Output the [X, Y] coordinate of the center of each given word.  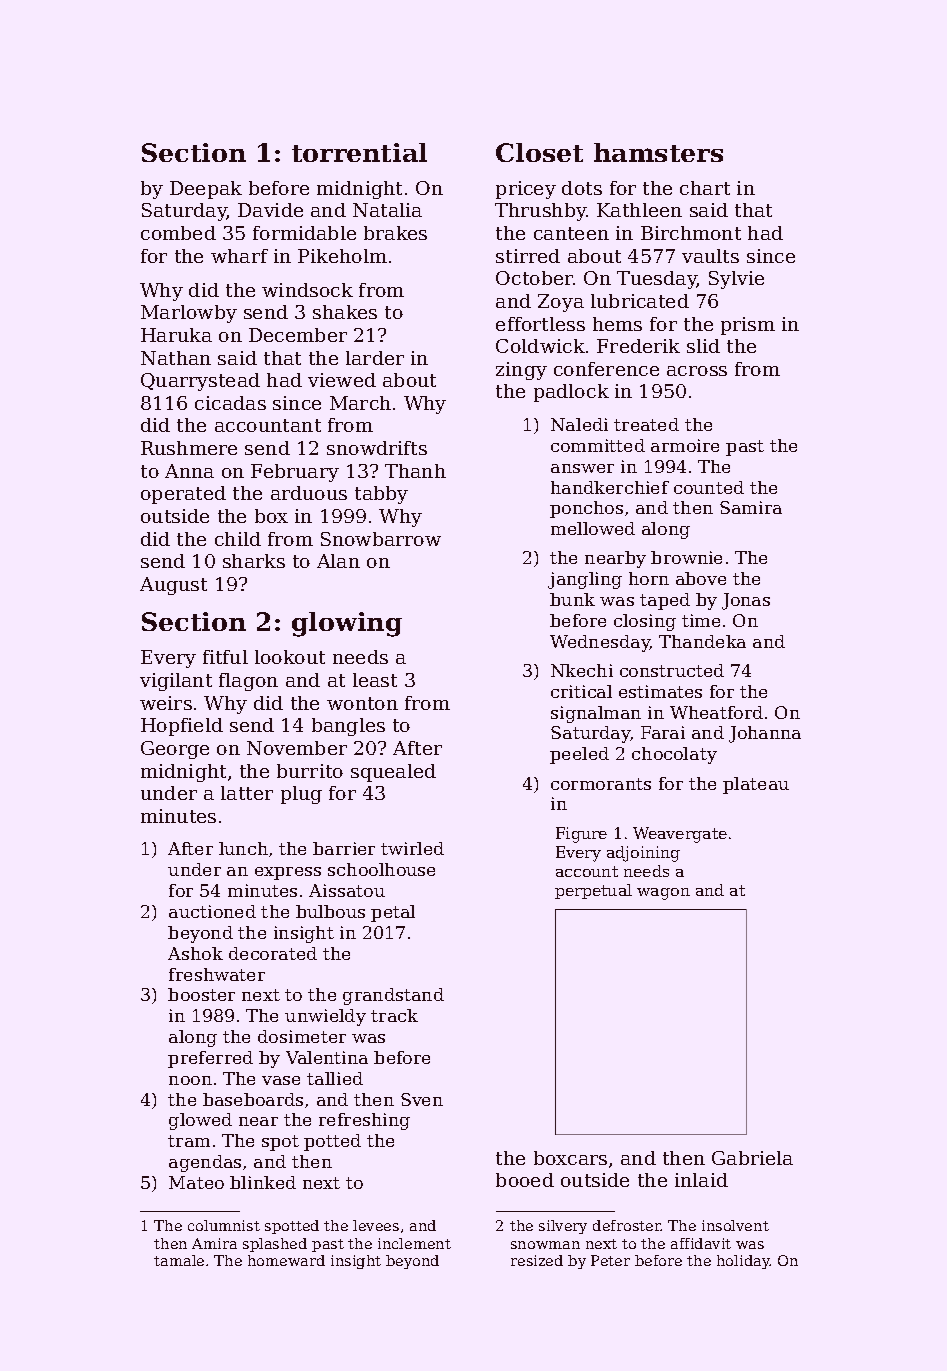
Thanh [415, 471]
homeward [286, 1260]
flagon [248, 682]
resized [537, 1260]
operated [183, 495]
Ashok [195, 953]
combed [178, 233]
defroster [627, 1225]
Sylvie [736, 280]
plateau [756, 785]
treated [646, 424]
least [375, 680]
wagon [663, 894]
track [394, 1015]
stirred [528, 256]
